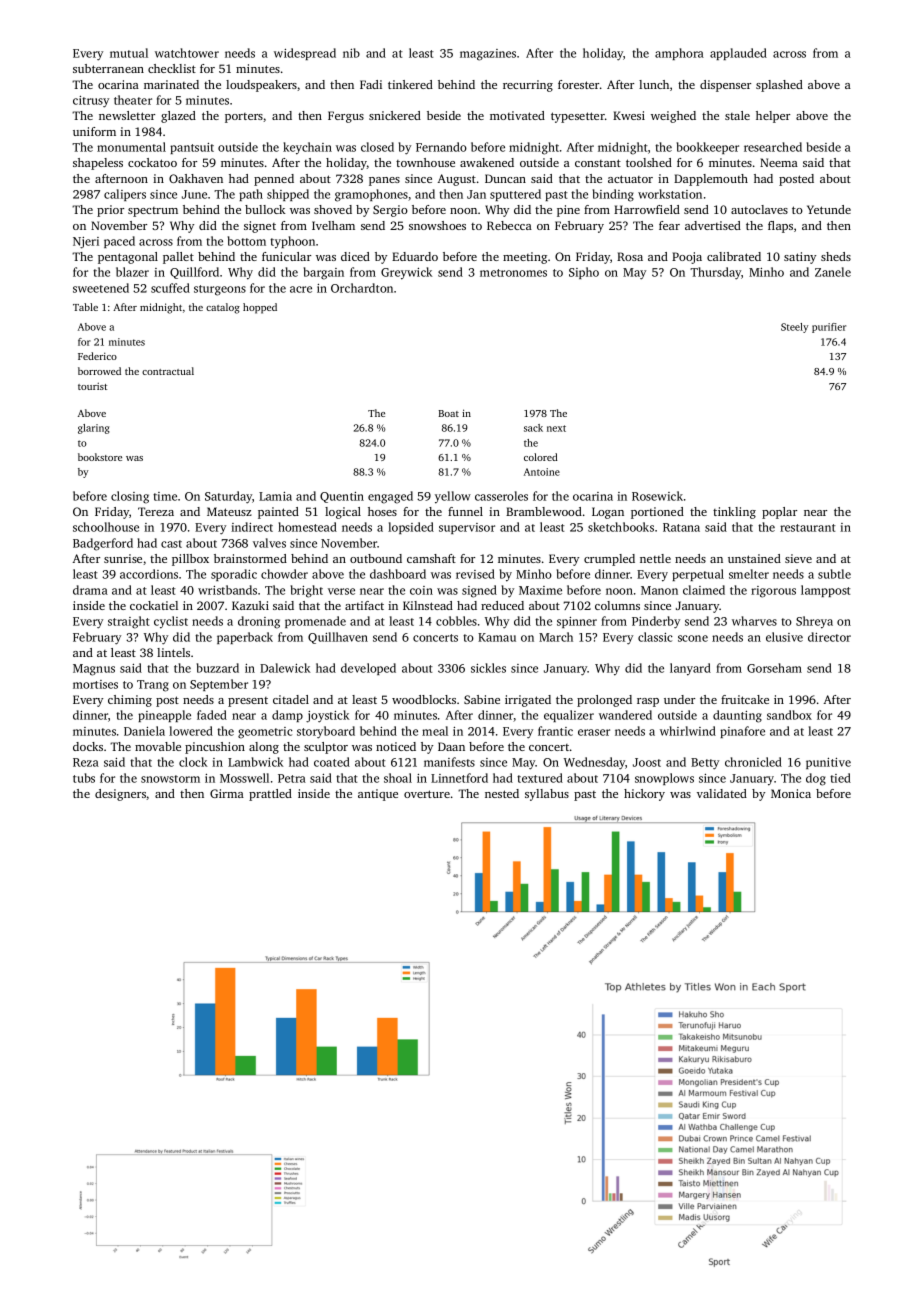 The height and width of the document is (1308, 924). What do you see at coordinates (129, 53) in the document?
I see `mutual` at bounding box center [129, 53].
